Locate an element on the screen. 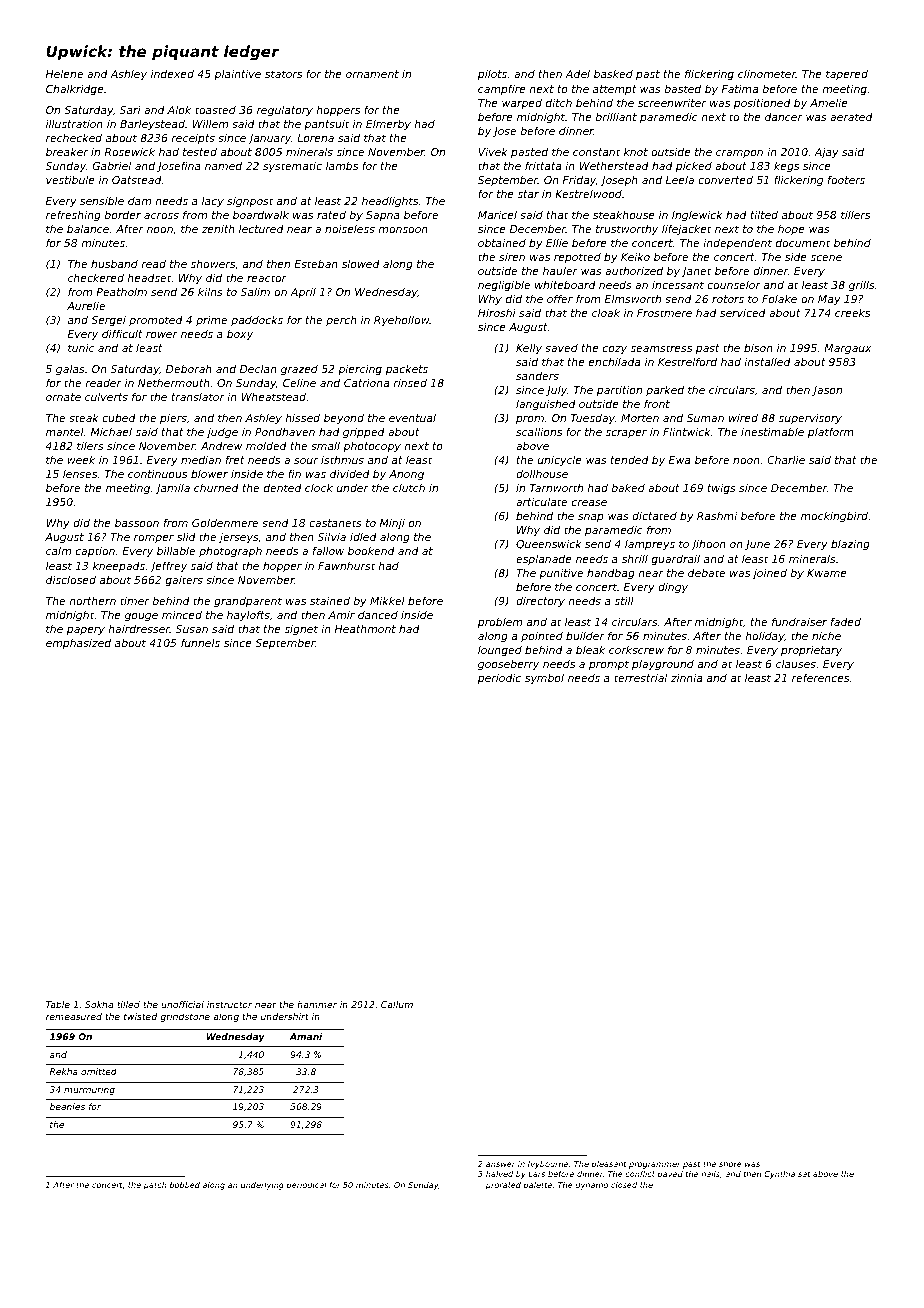  emphasized is located at coordinates (78, 644).
